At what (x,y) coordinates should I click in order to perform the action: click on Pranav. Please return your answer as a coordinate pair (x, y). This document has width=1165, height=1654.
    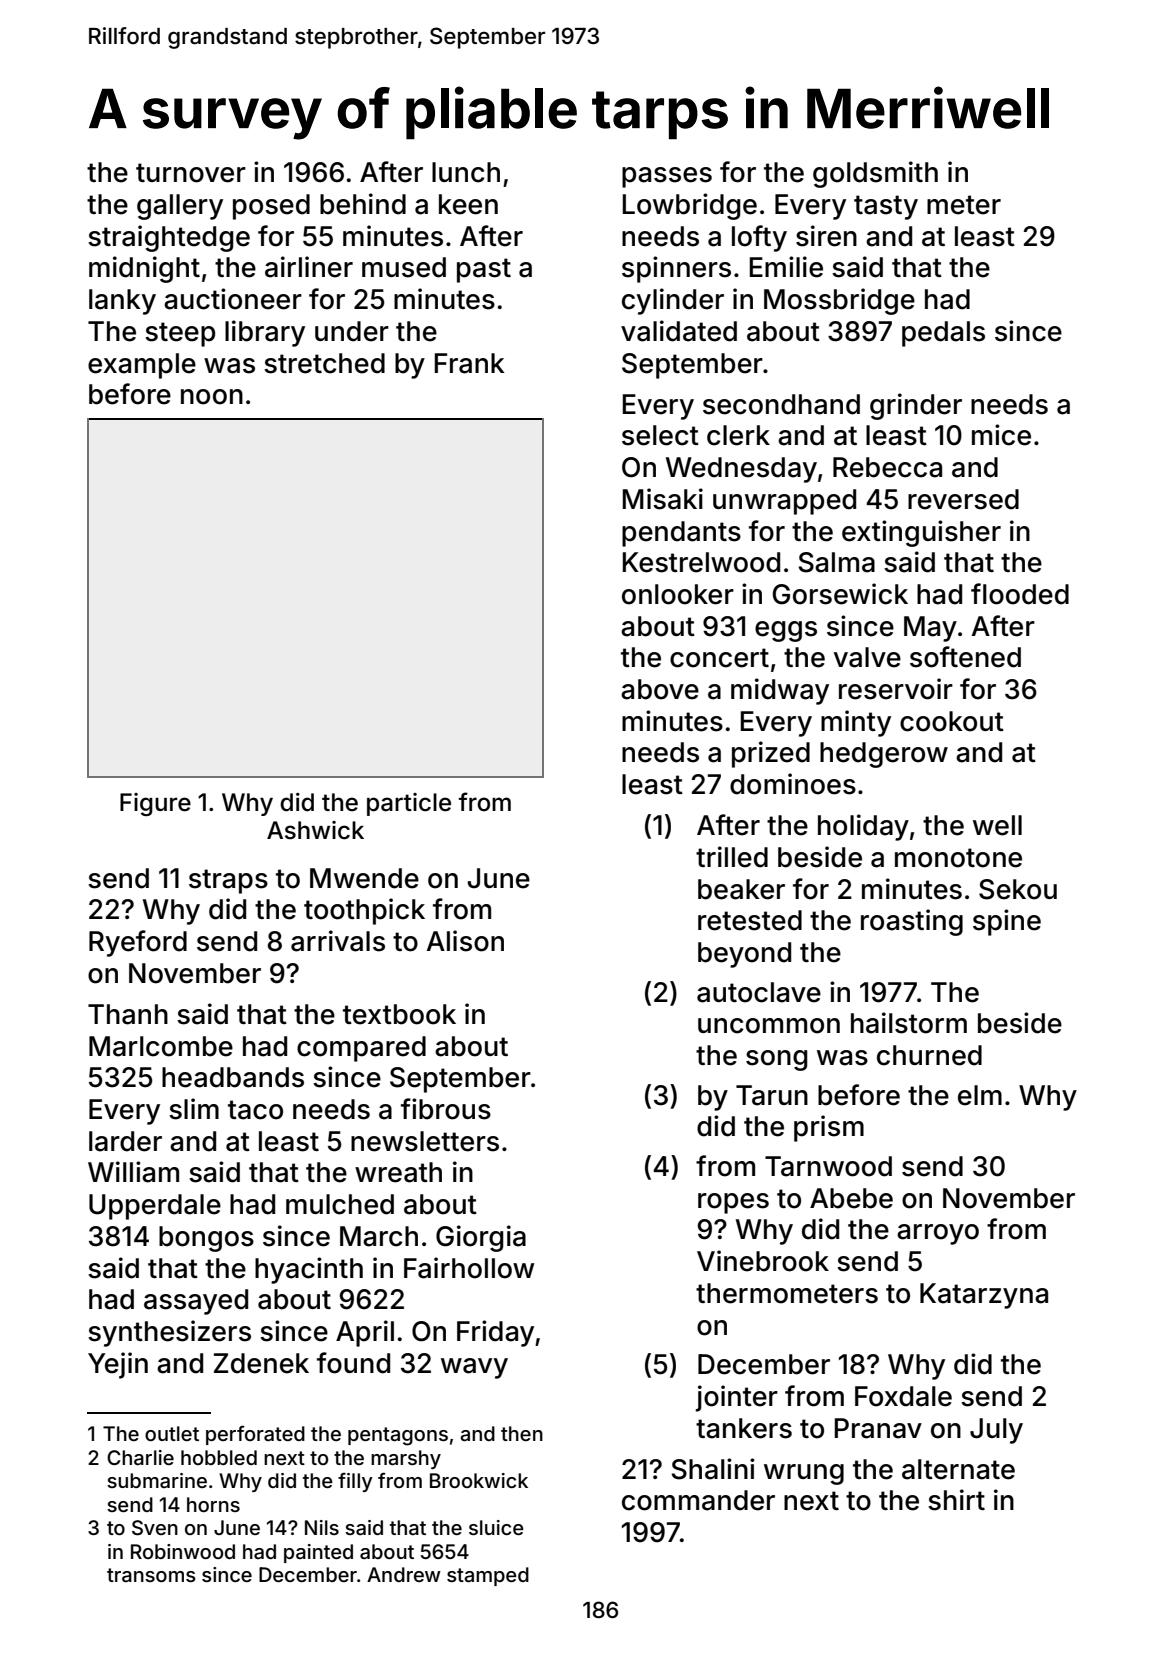
    Looking at the image, I should click on (878, 1428).
